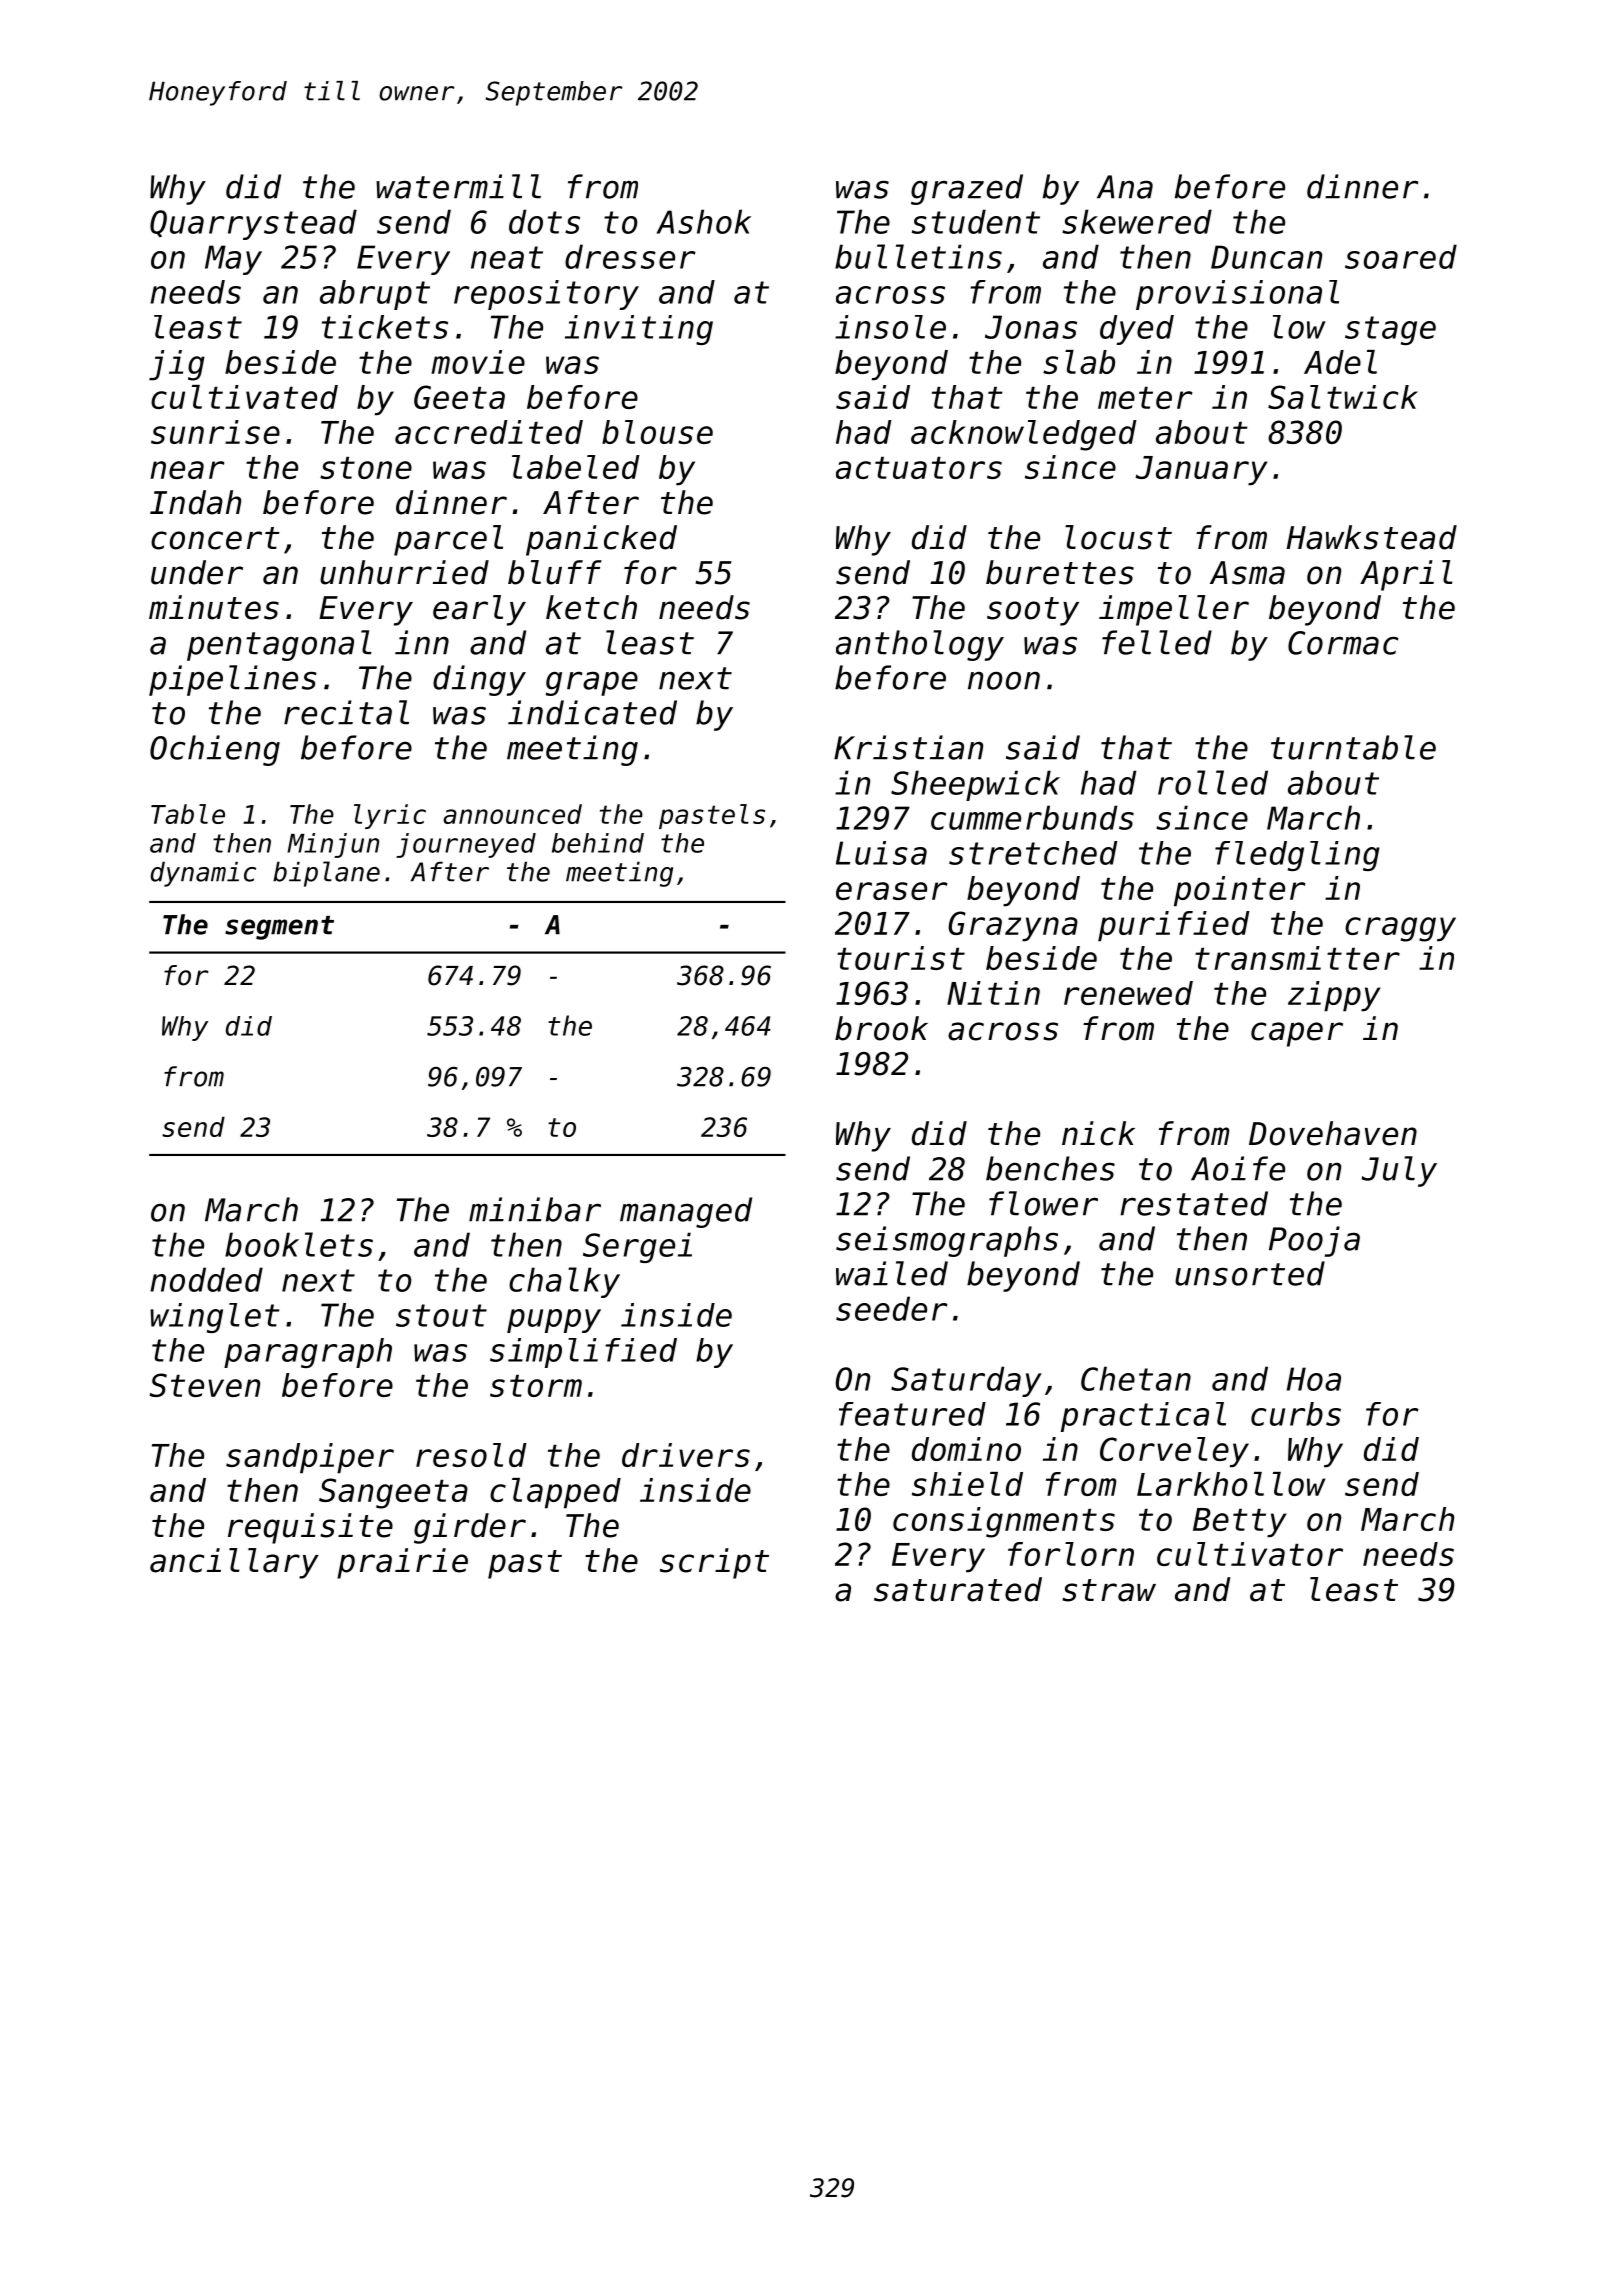 The width and height of the screenshot is (1620, 2292). What do you see at coordinates (1128, 993) in the screenshot?
I see `renewed` at bounding box center [1128, 993].
